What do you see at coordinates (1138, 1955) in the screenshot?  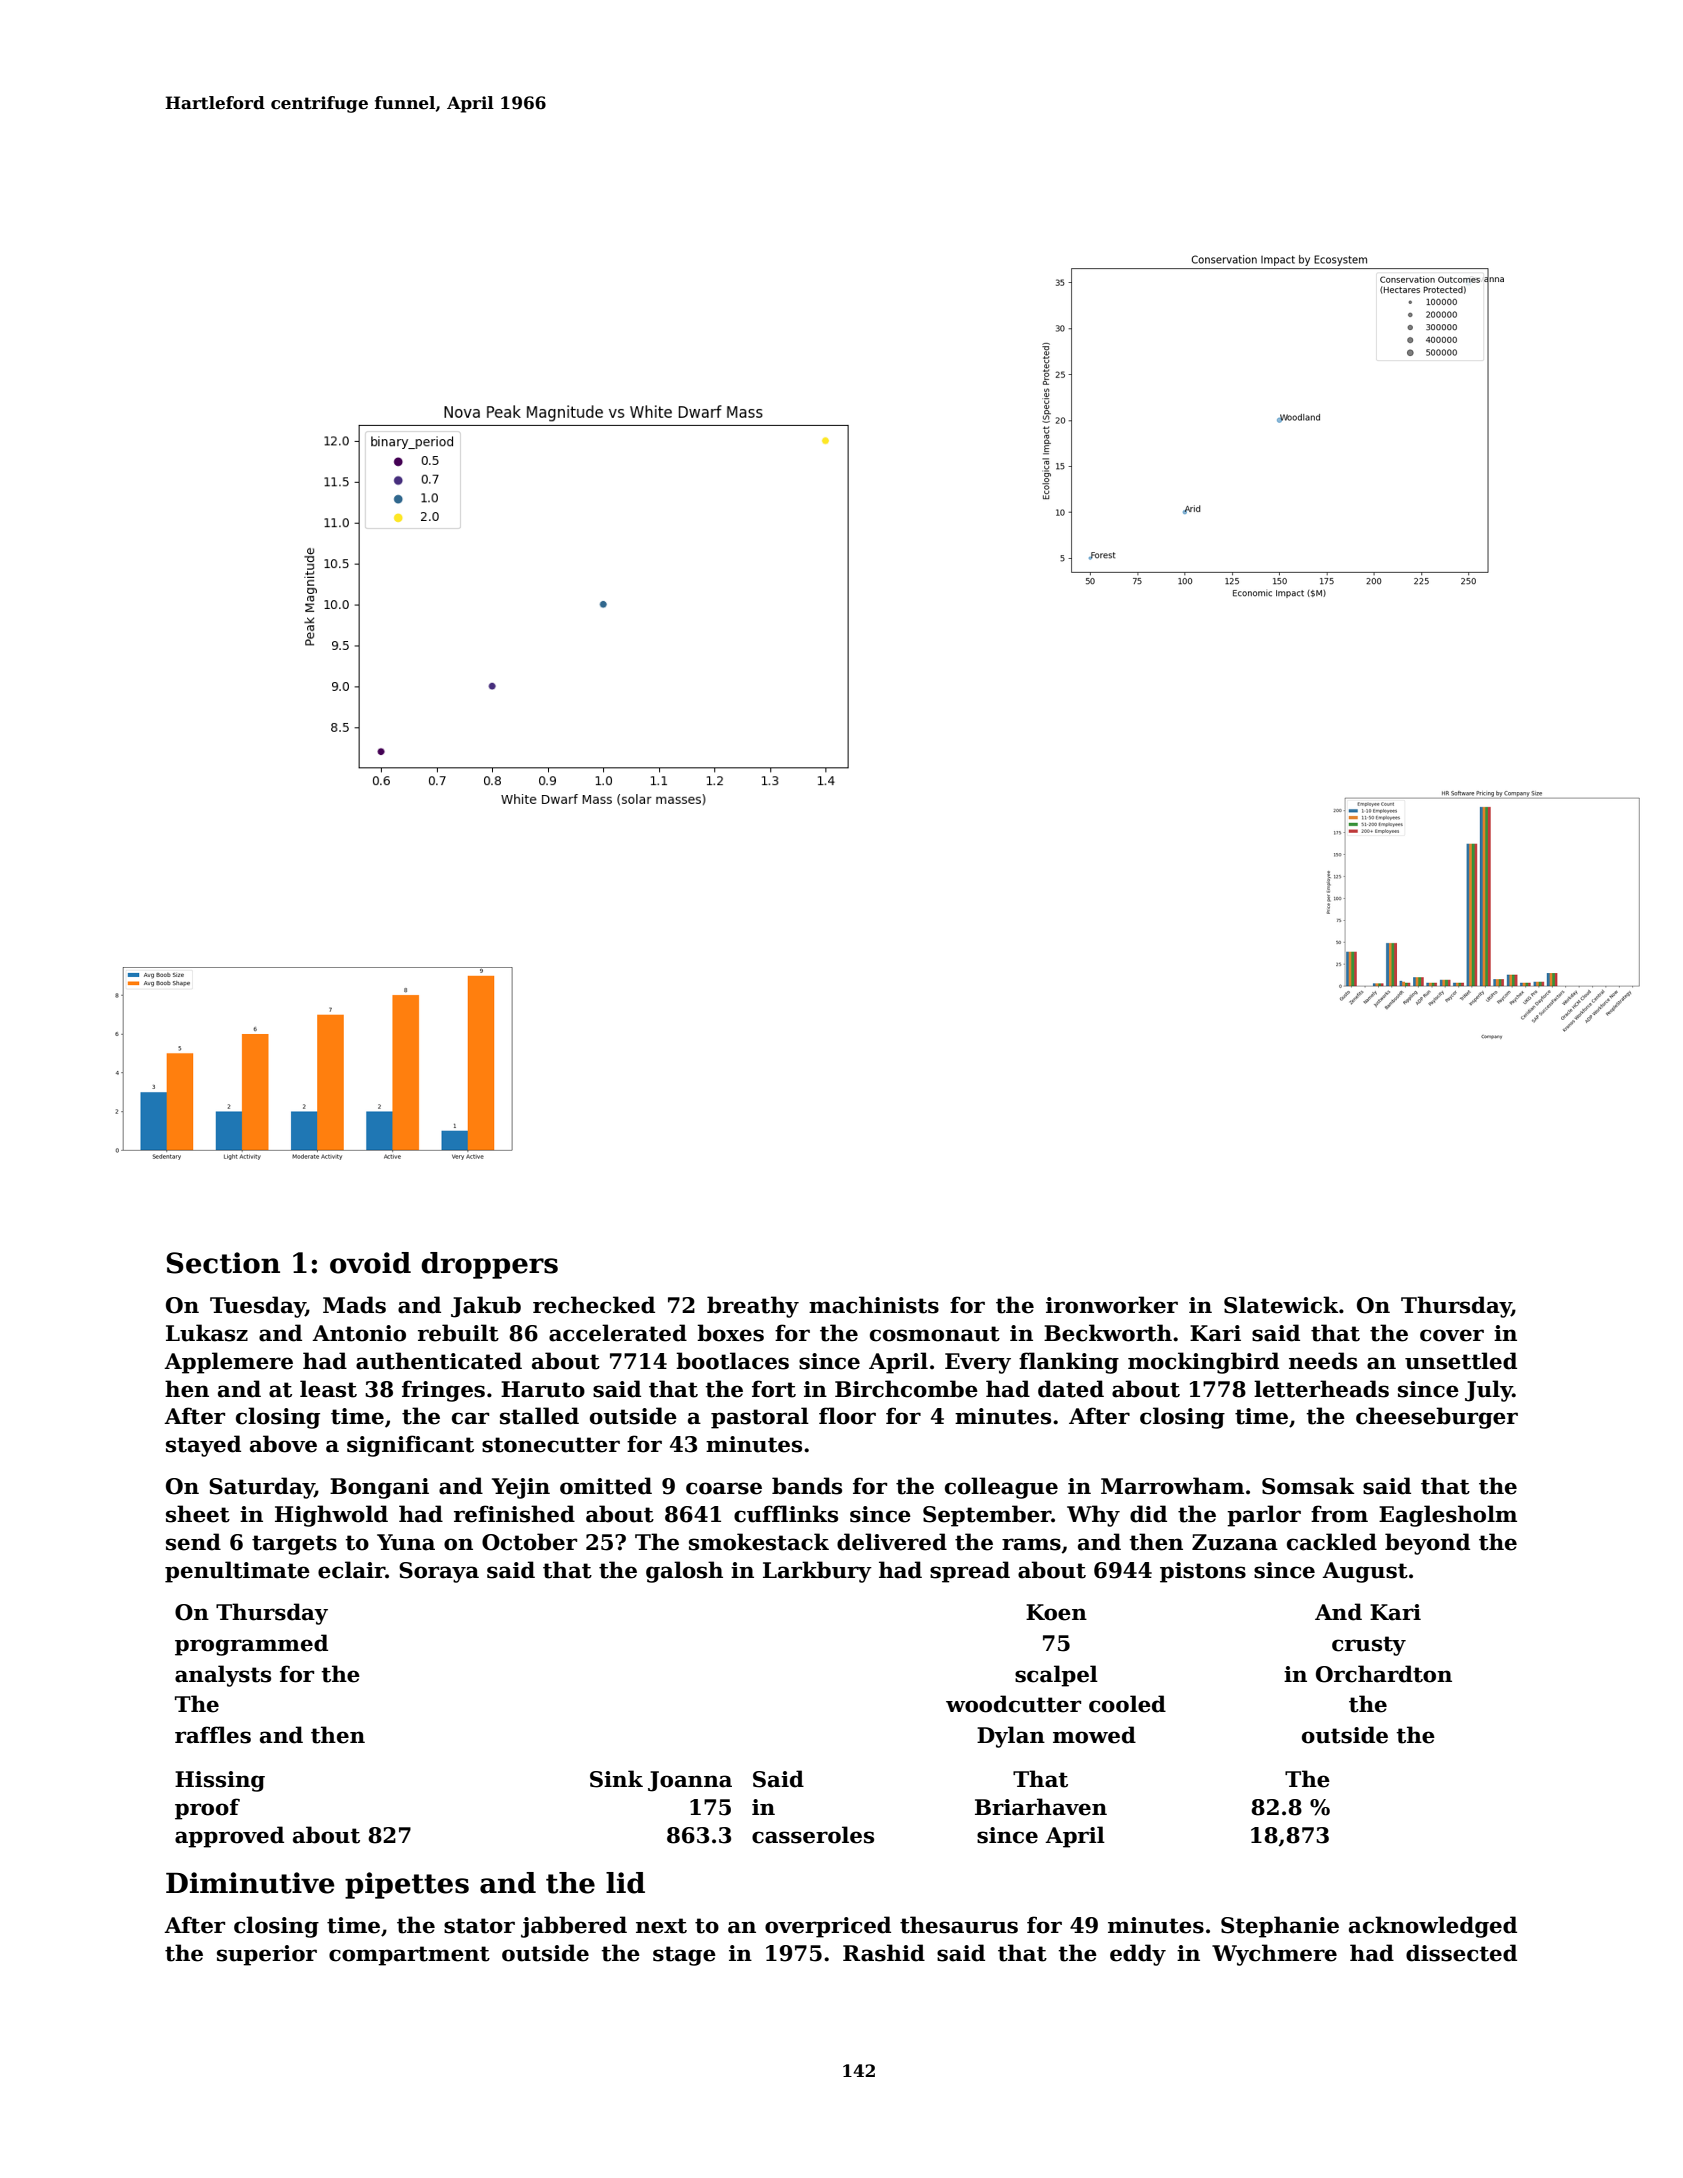 I see `eddy` at bounding box center [1138, 1955].
